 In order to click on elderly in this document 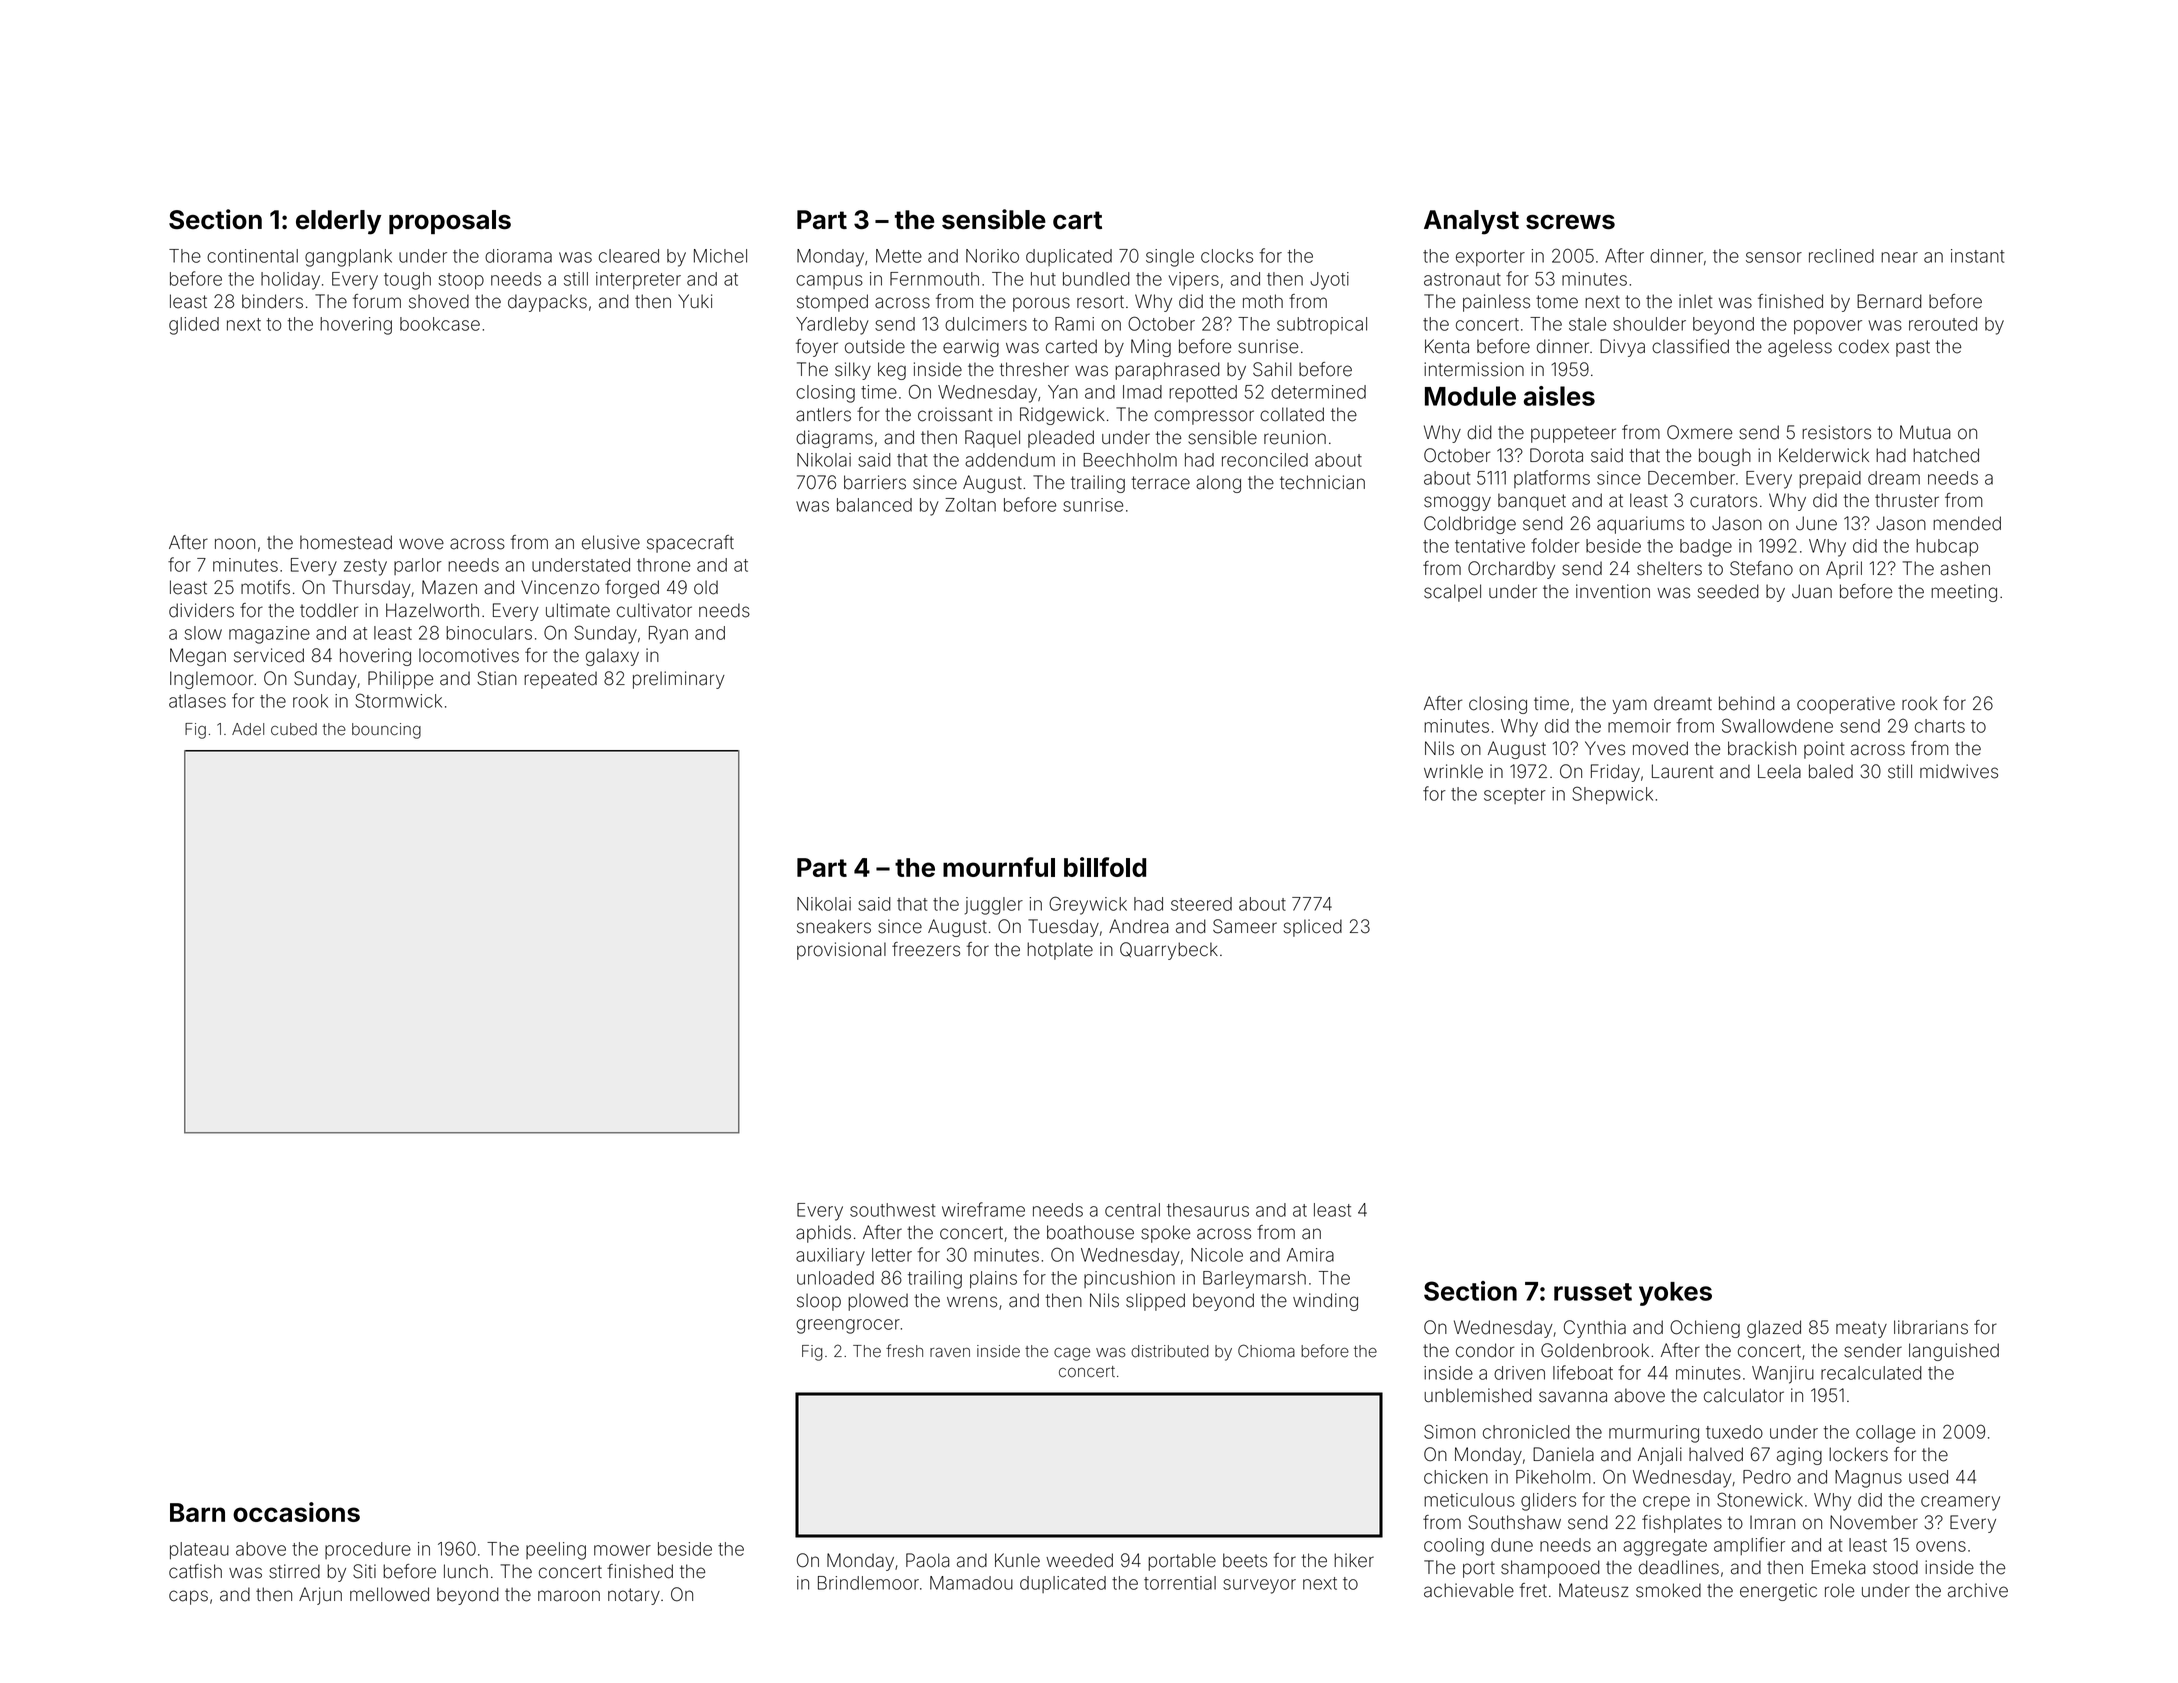, I will do `click(338, 222)`.
